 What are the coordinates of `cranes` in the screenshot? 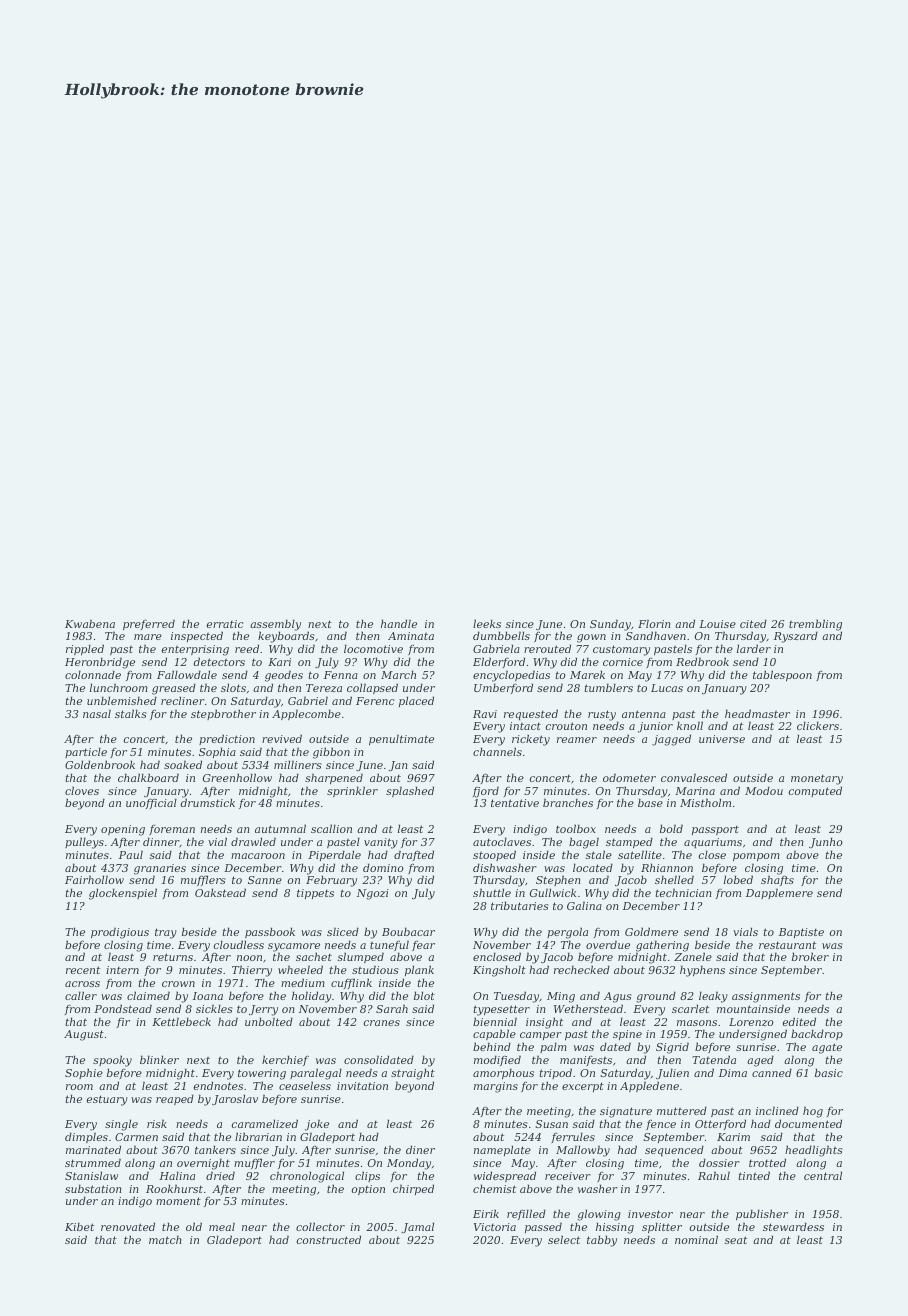 It's located at (382, 1023).
